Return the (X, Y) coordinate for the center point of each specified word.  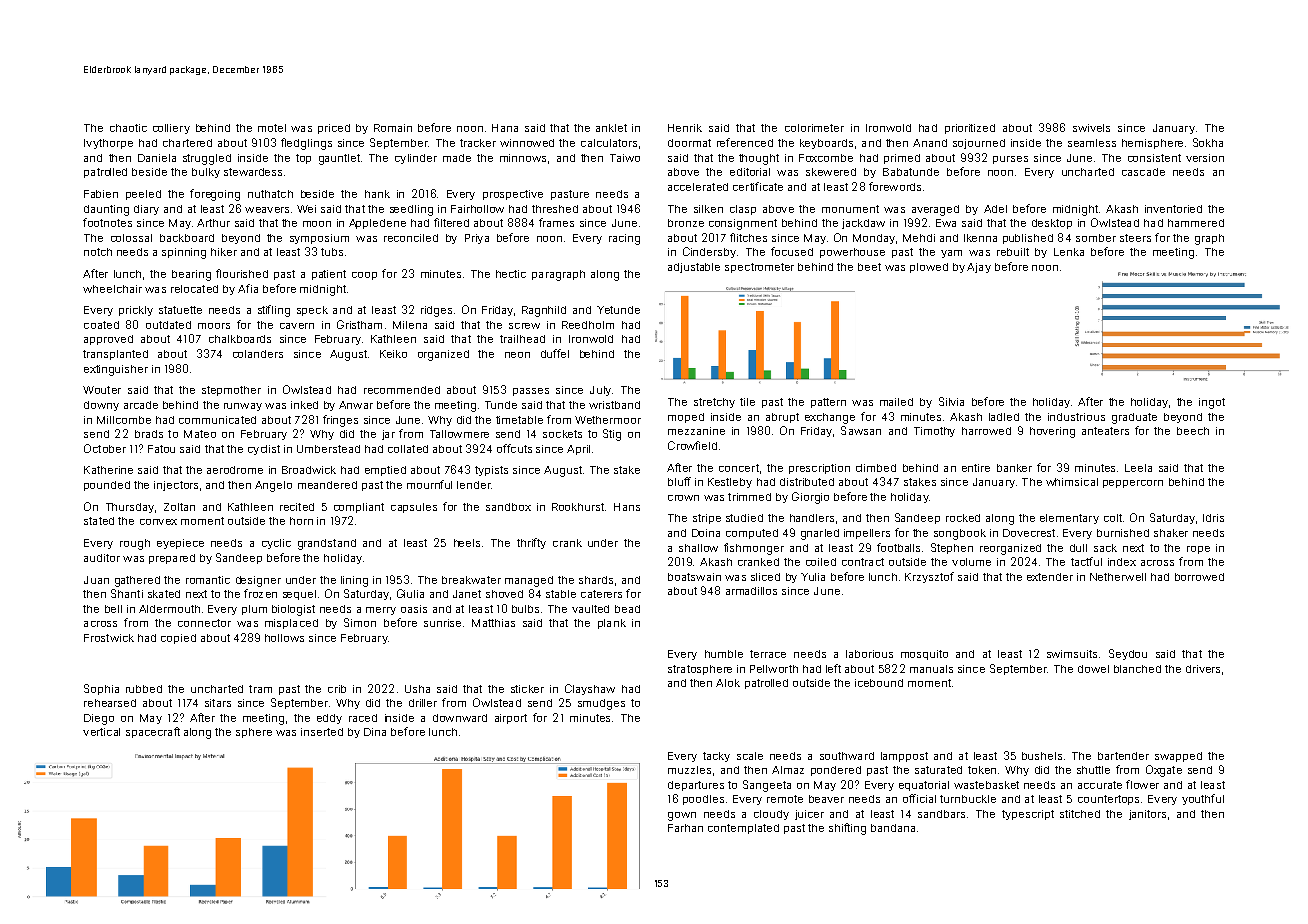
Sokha (1208, 142)
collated (408, 449)
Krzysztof (929, 577)
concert (739, 468)
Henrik (685, 128)
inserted (322, 732)
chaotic (128, 128)
